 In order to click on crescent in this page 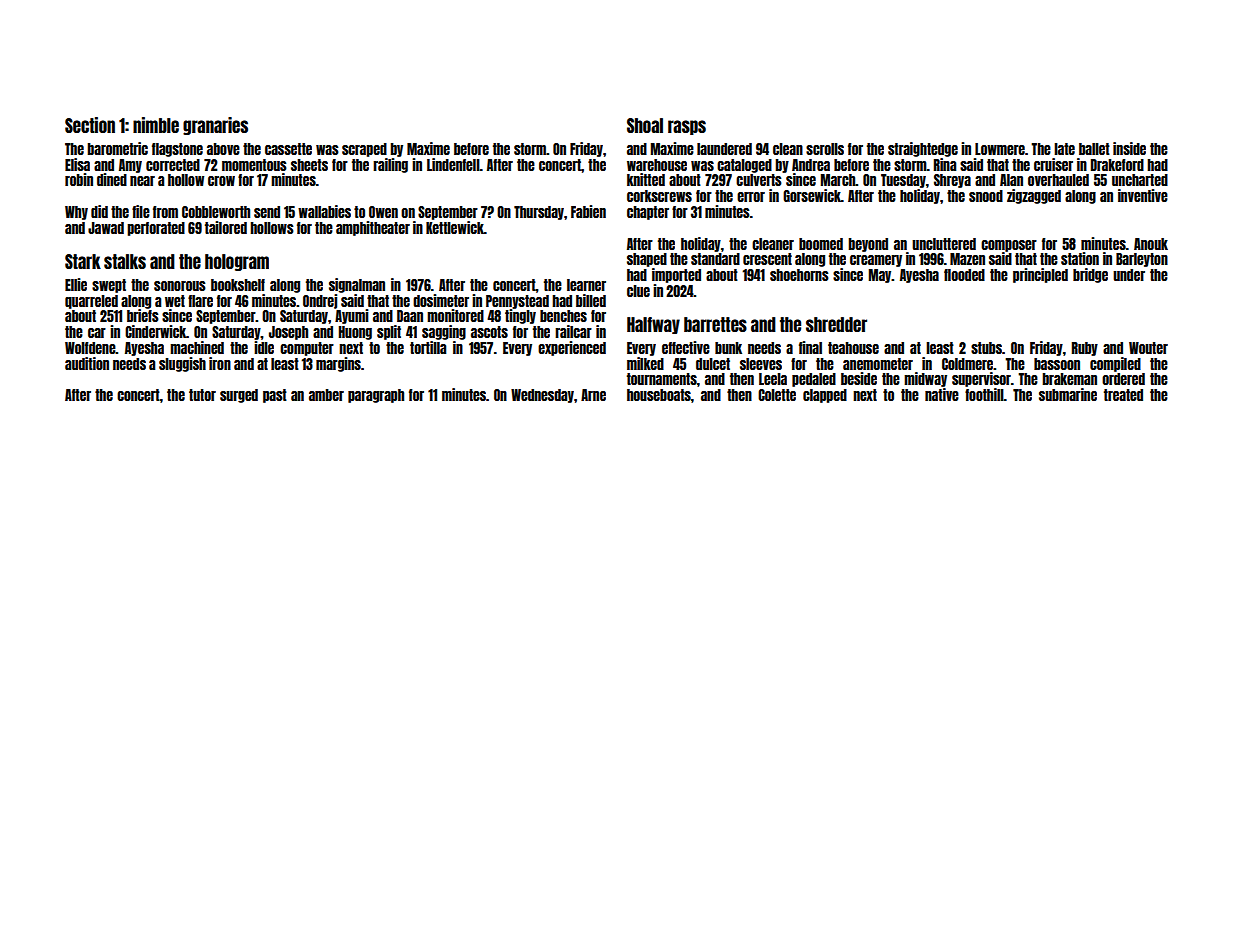, I will do `click(767, 259)`.
